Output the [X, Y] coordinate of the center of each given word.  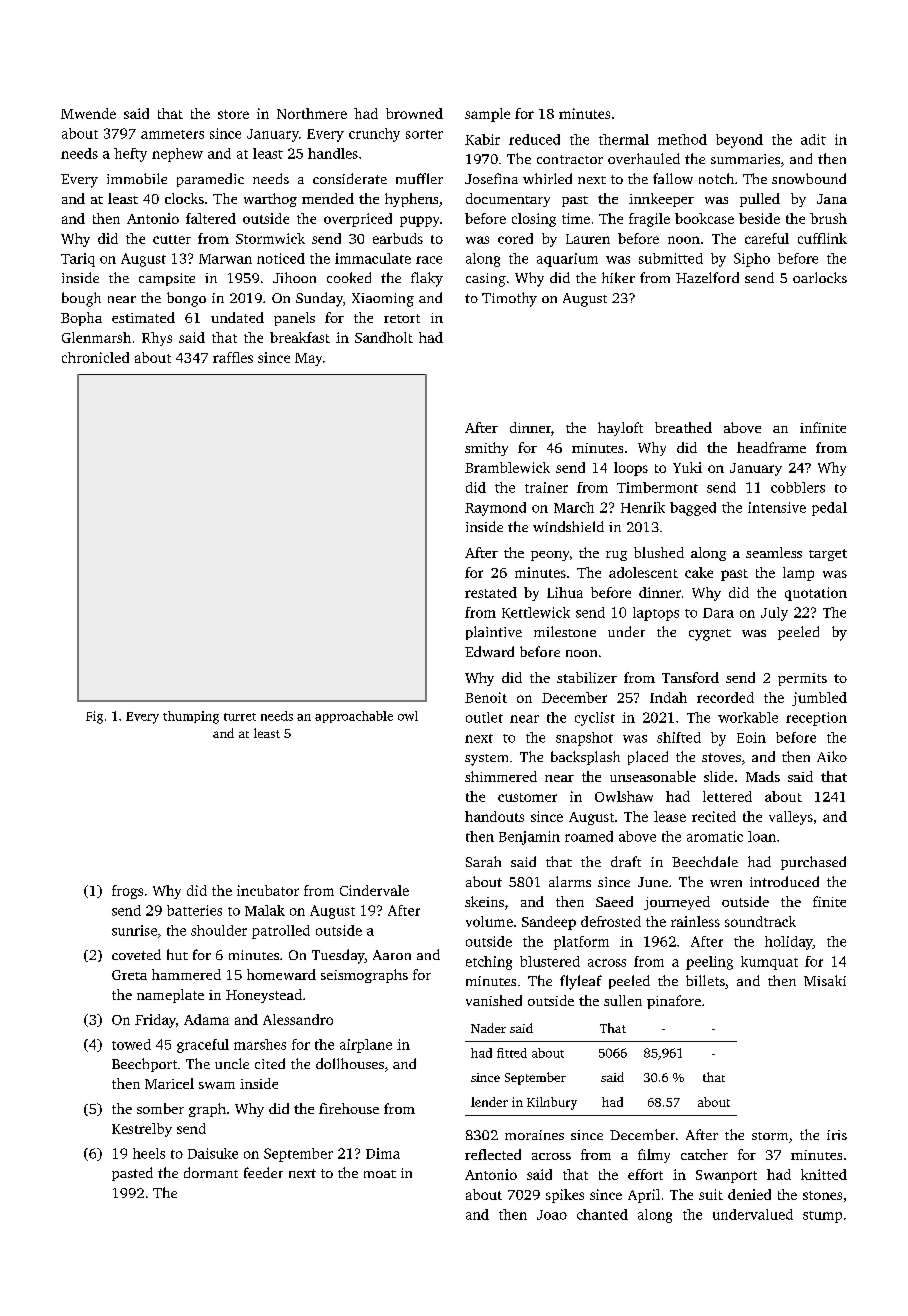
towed [131, 1044]
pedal [829, 509]
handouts [494, 816]
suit [711, 1194]
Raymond [495, 509]
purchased [813, 863]
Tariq [78, 260]
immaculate [373, 258]
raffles [233, 357]
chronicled [95, 357]
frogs [127, 892]
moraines [534, 1135]
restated [491, 592]
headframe [771, 447]
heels [149, 1153]
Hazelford [707, 277]
